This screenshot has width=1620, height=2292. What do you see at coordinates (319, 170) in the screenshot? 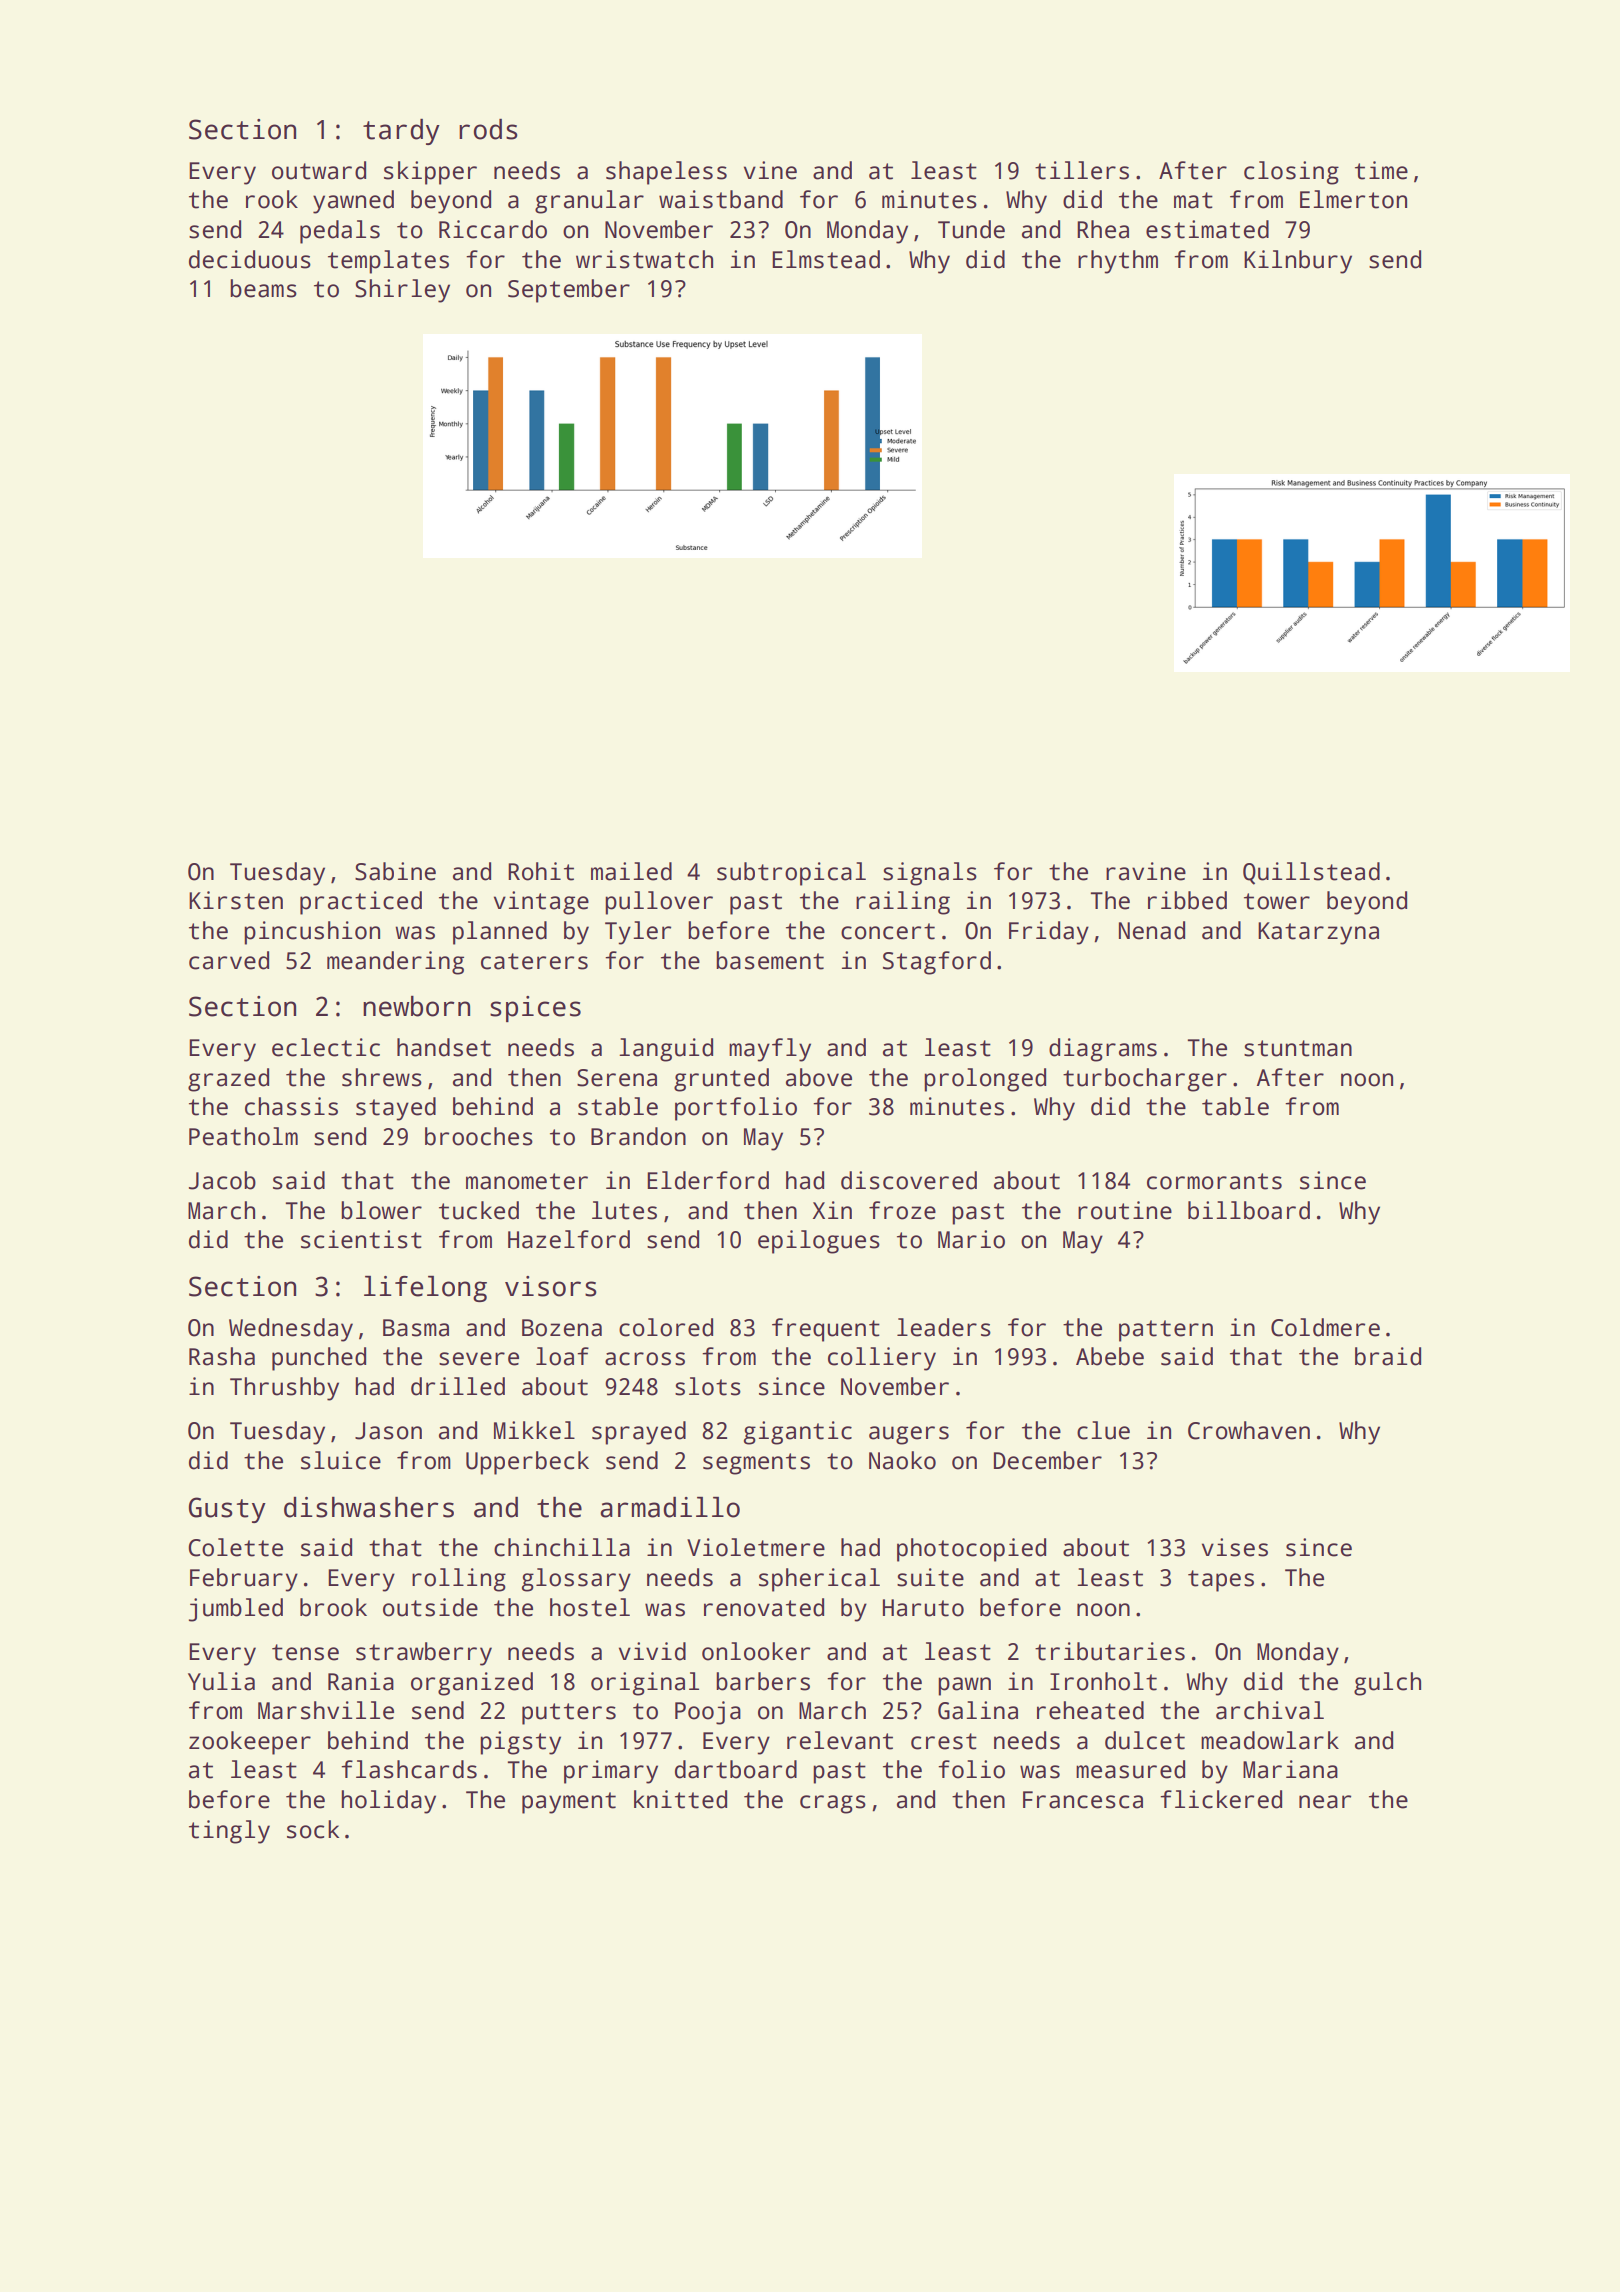
I see `outward` at bounding box center [319, 170].
